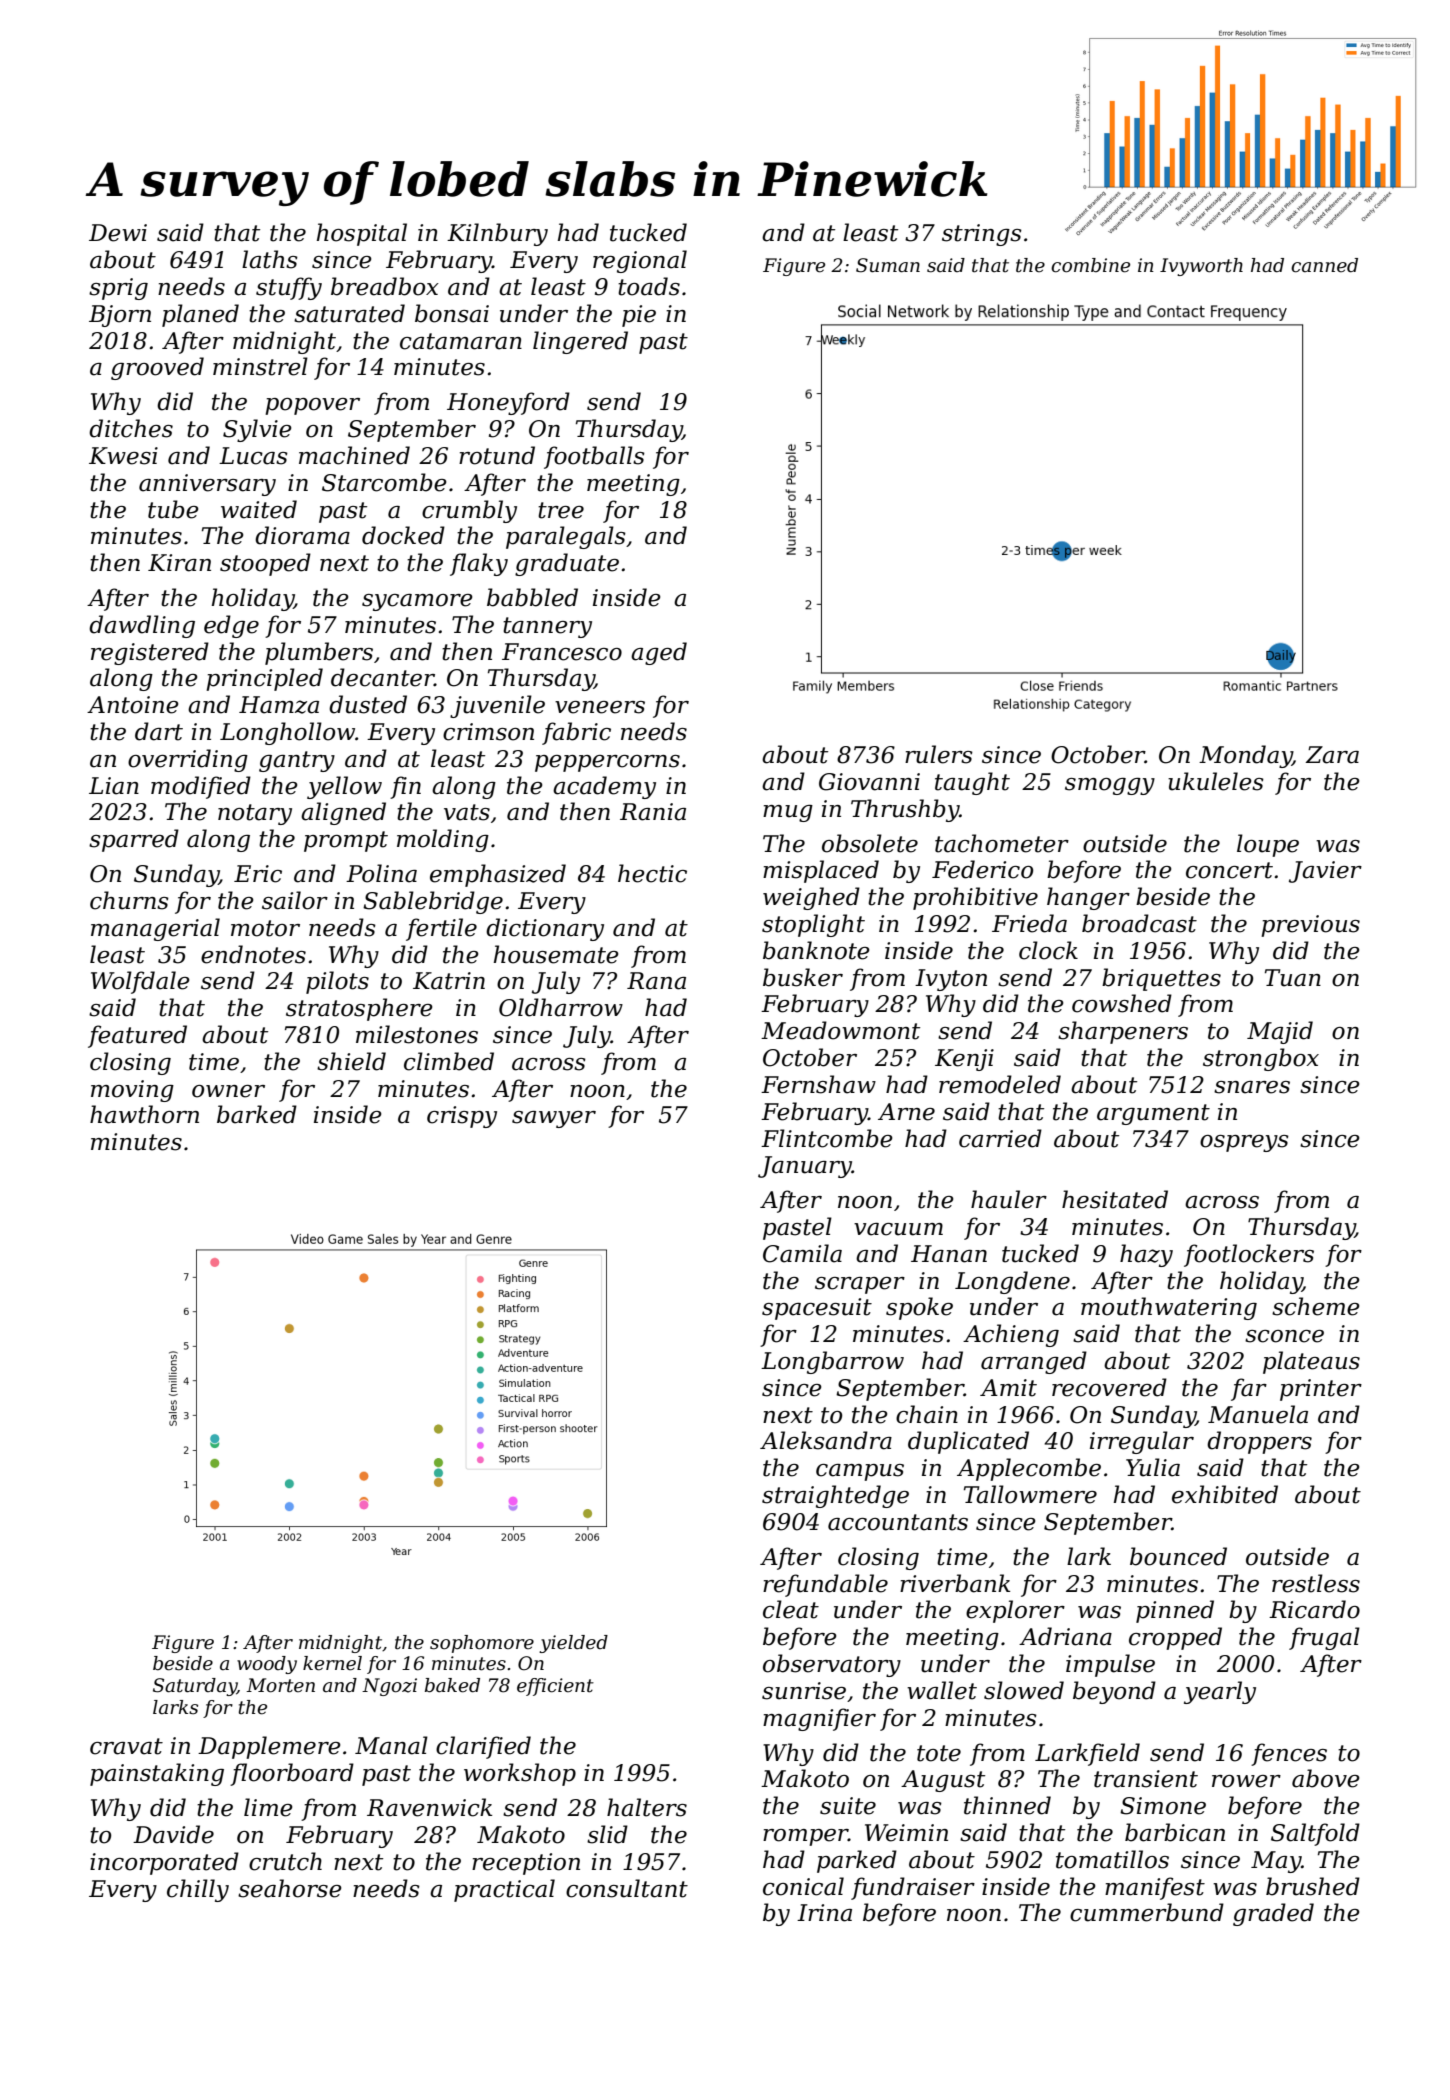 The width and height of the document is (1450, 2100). Describe the element at coordinates (818, 1084) in the document. I see `Fernshaw` at that location.
